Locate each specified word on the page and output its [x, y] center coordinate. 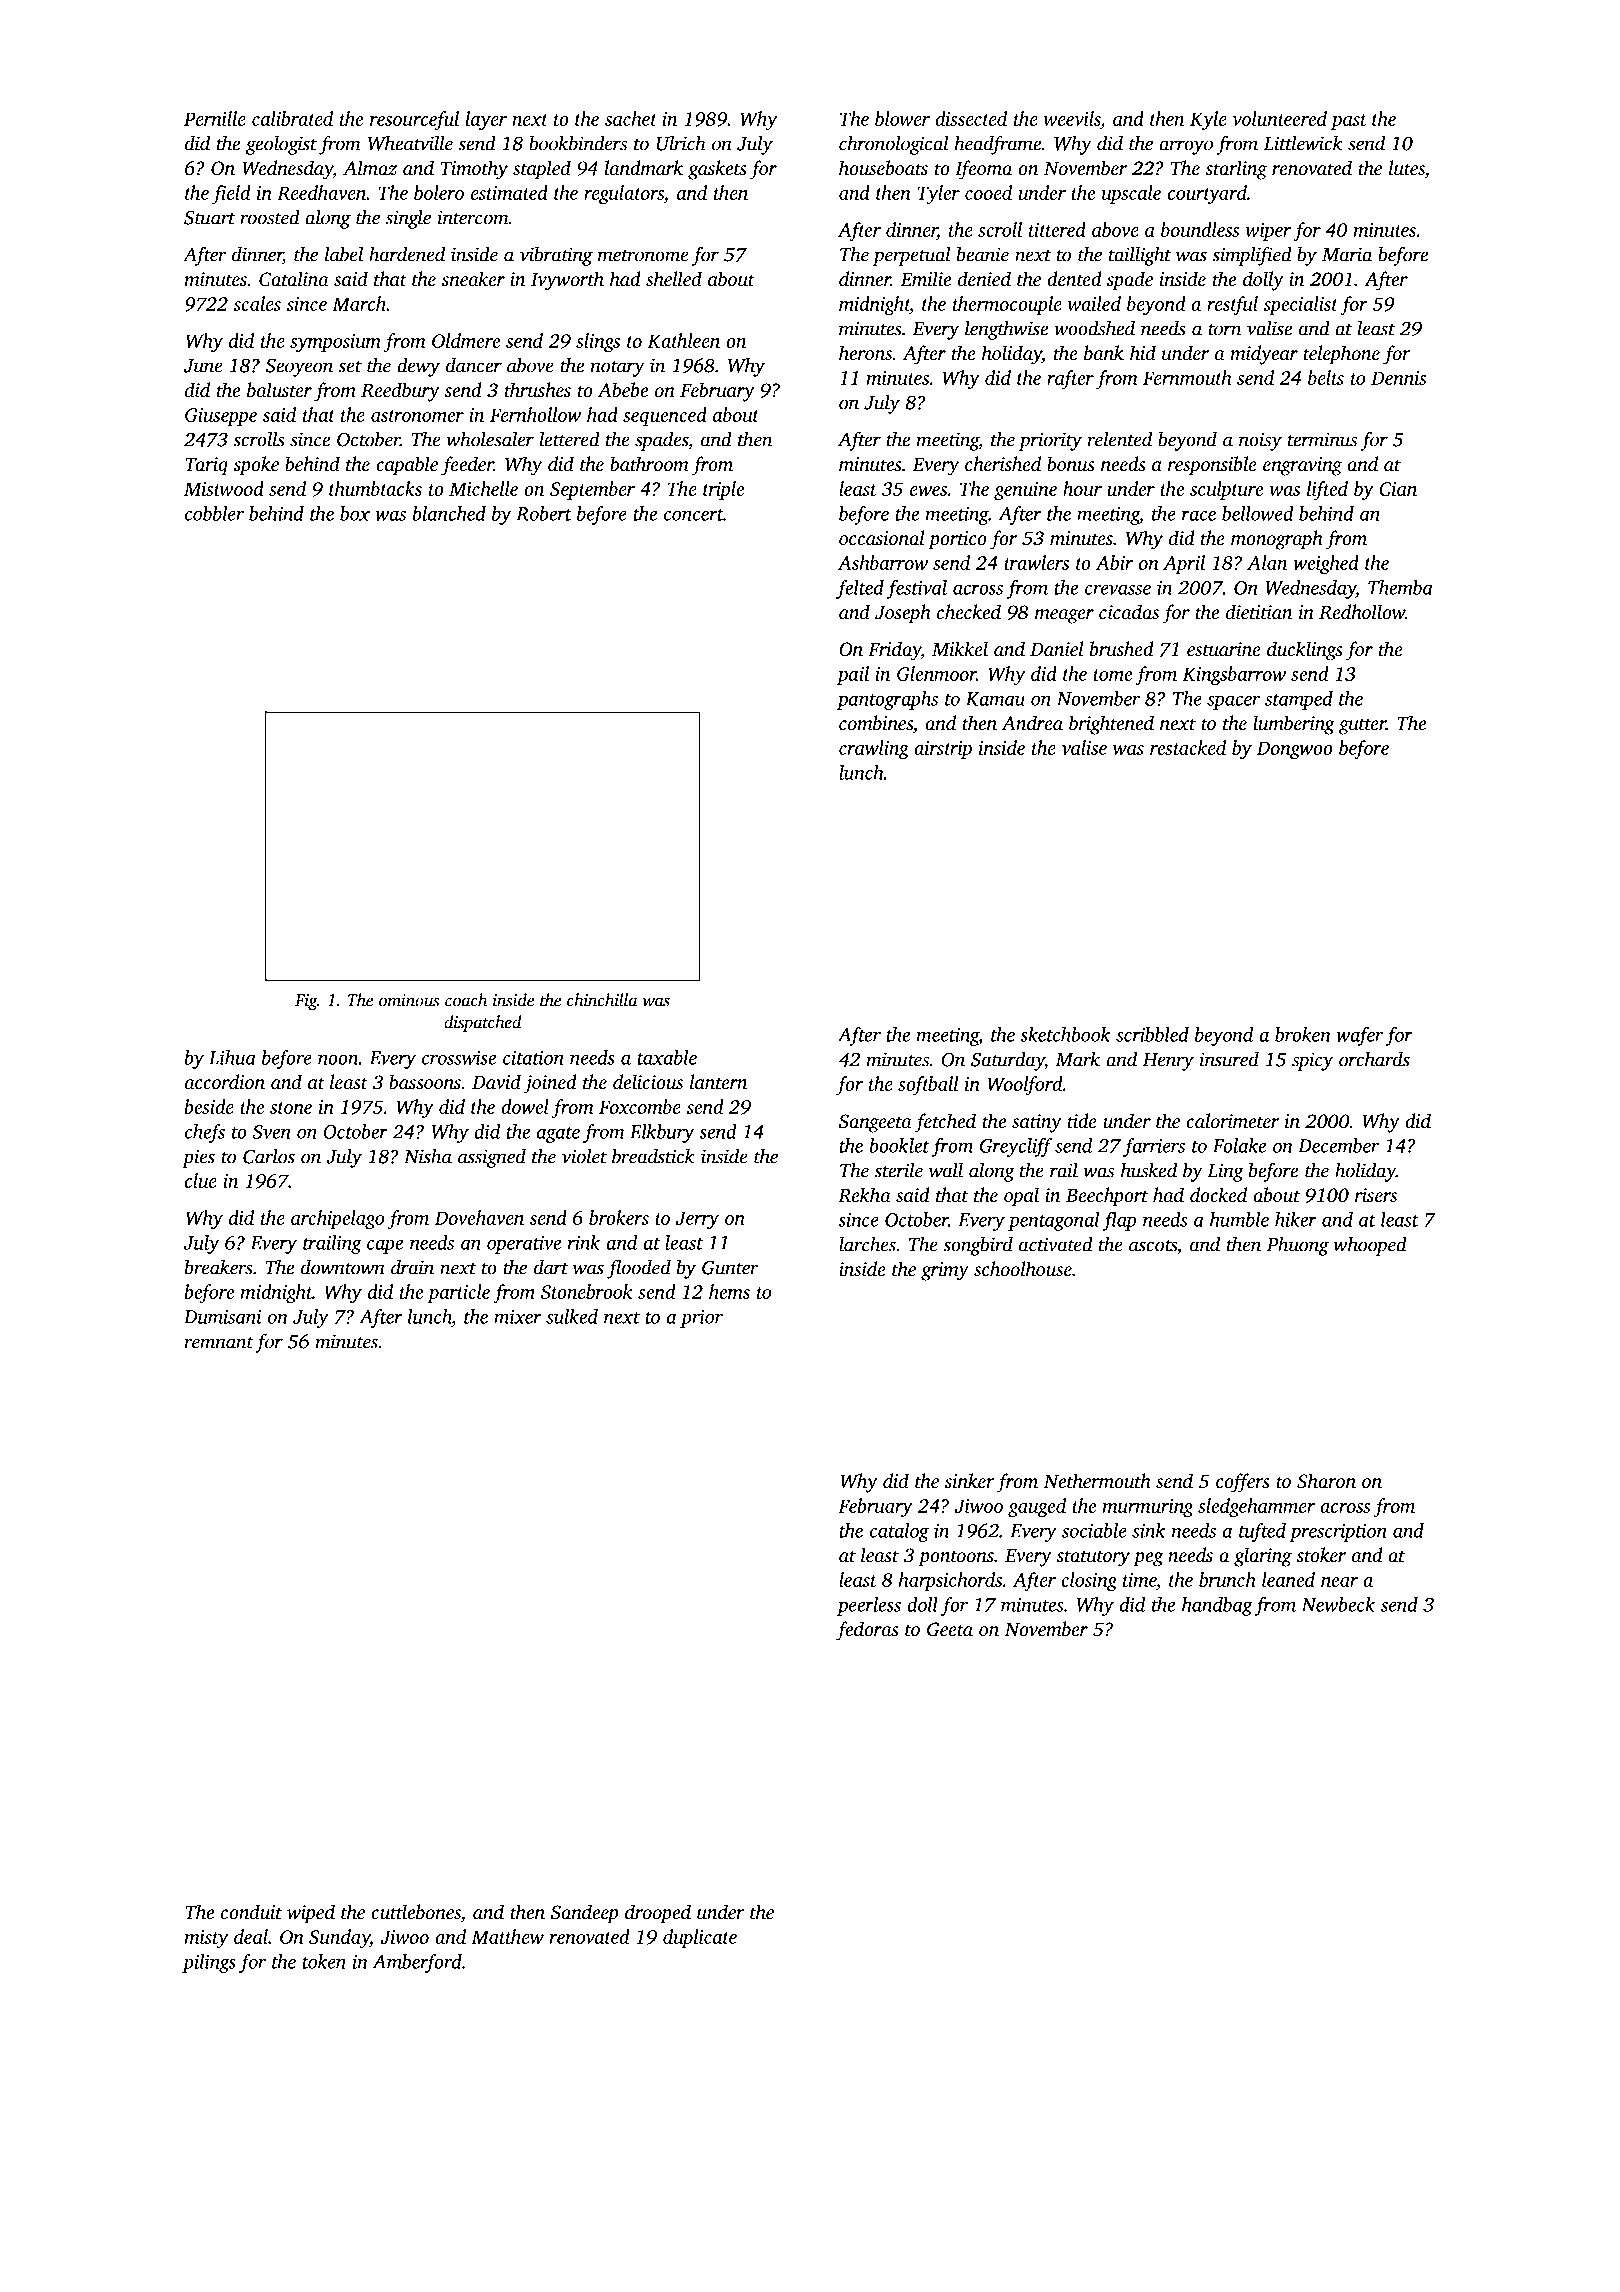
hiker [1296, 1219]
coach [466, 1000]
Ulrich [681, 143]
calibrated [292, 118]
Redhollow [1362, 612]
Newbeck [1338, 1604]
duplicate [700, 1938]
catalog [899, 1532]
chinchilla [602, 1000]
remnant [219, 1343]
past [1349, 122]
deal [251, 1936]
